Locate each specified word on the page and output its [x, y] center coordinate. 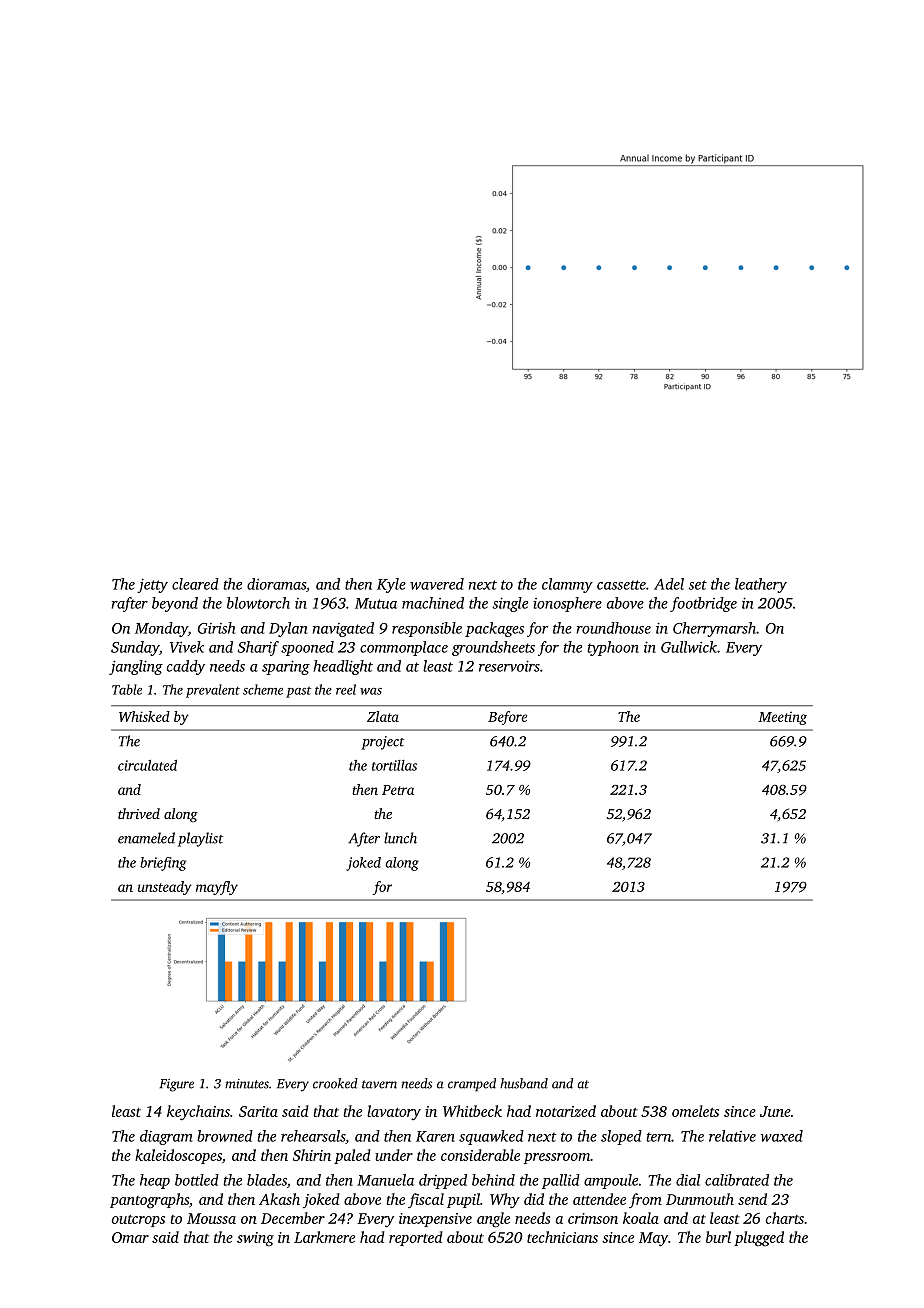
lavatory [394, 1112]
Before [507, 718]
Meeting [782, 718]
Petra [398, 790]
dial [688, 1180]
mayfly [217, 888]
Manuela [385, 1180]
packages [494, 629]
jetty [152, 585]
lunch [400, 838]
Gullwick [689, 647]
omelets [695, 1111]
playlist [200, 839]
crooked [335, 1083]
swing [255, 1239]
